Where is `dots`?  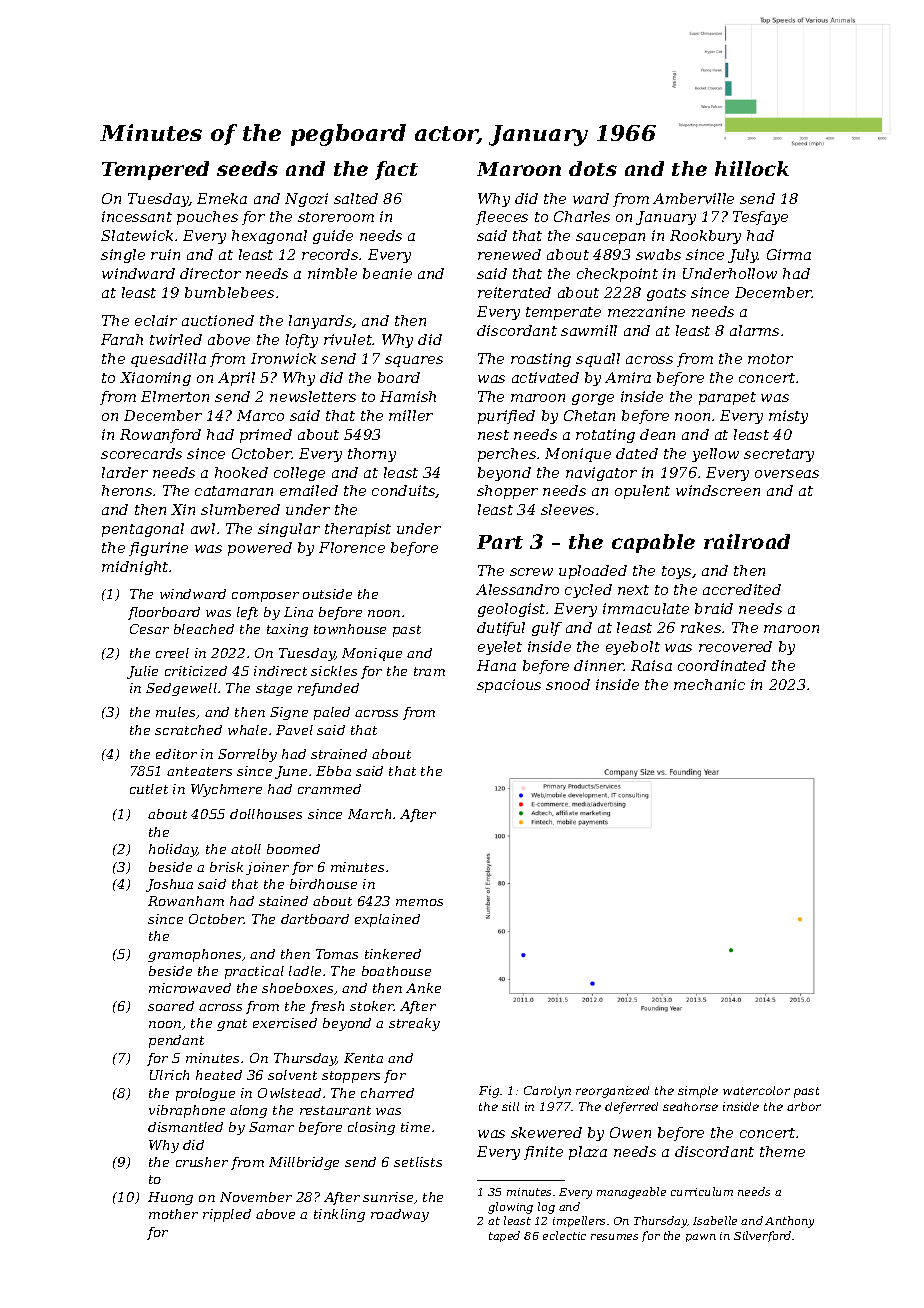
dots is located at coordinates (593, 168).
